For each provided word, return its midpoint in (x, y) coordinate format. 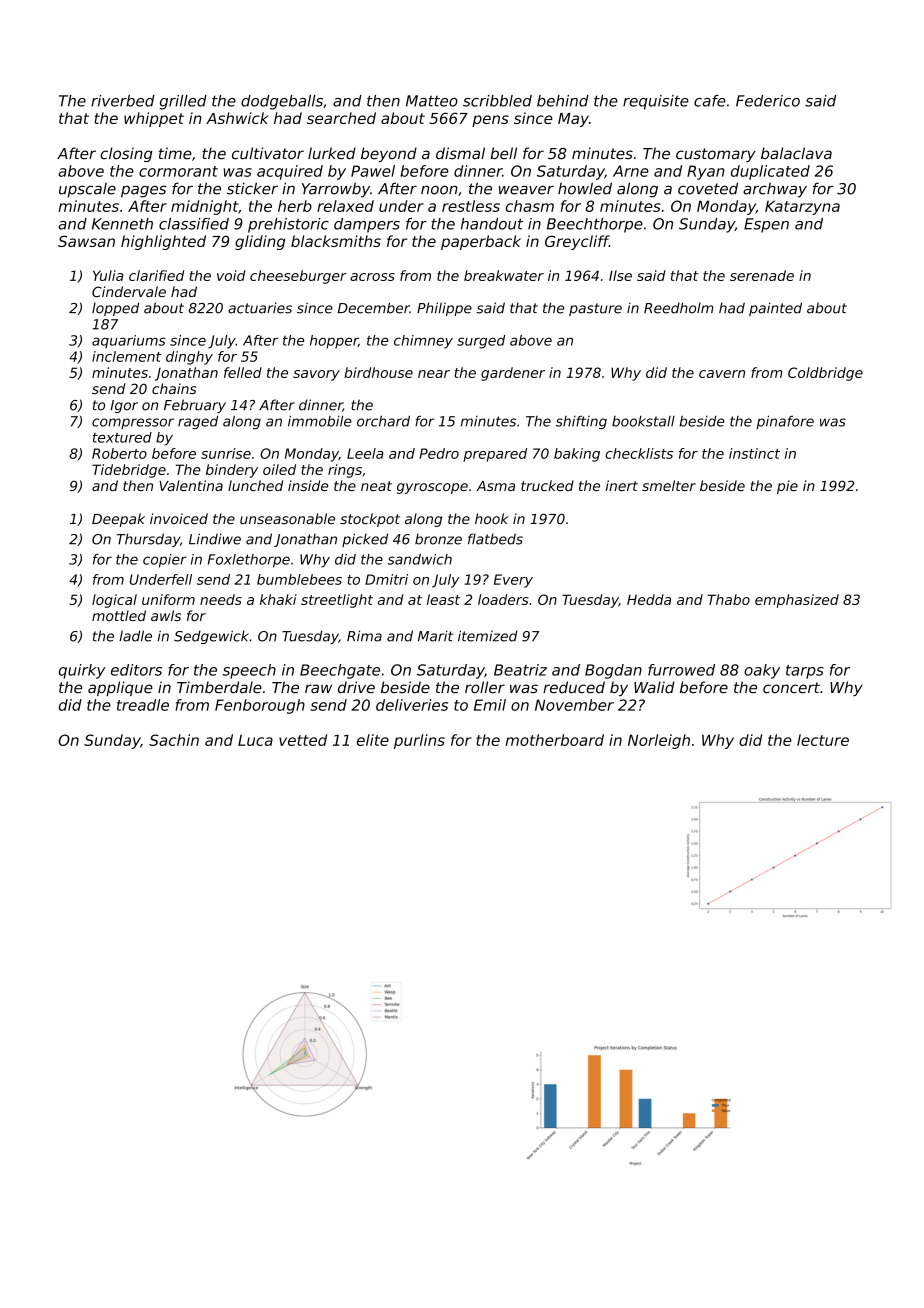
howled (585, 188)
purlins (419, 741)
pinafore (785, 422)
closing (126, 154)
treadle (143, 705)
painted (775, 309)
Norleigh (659, 741)
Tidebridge (129, 471)
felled (243, 372)
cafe (710, 101)
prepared (495, 455)
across (372, 277)
